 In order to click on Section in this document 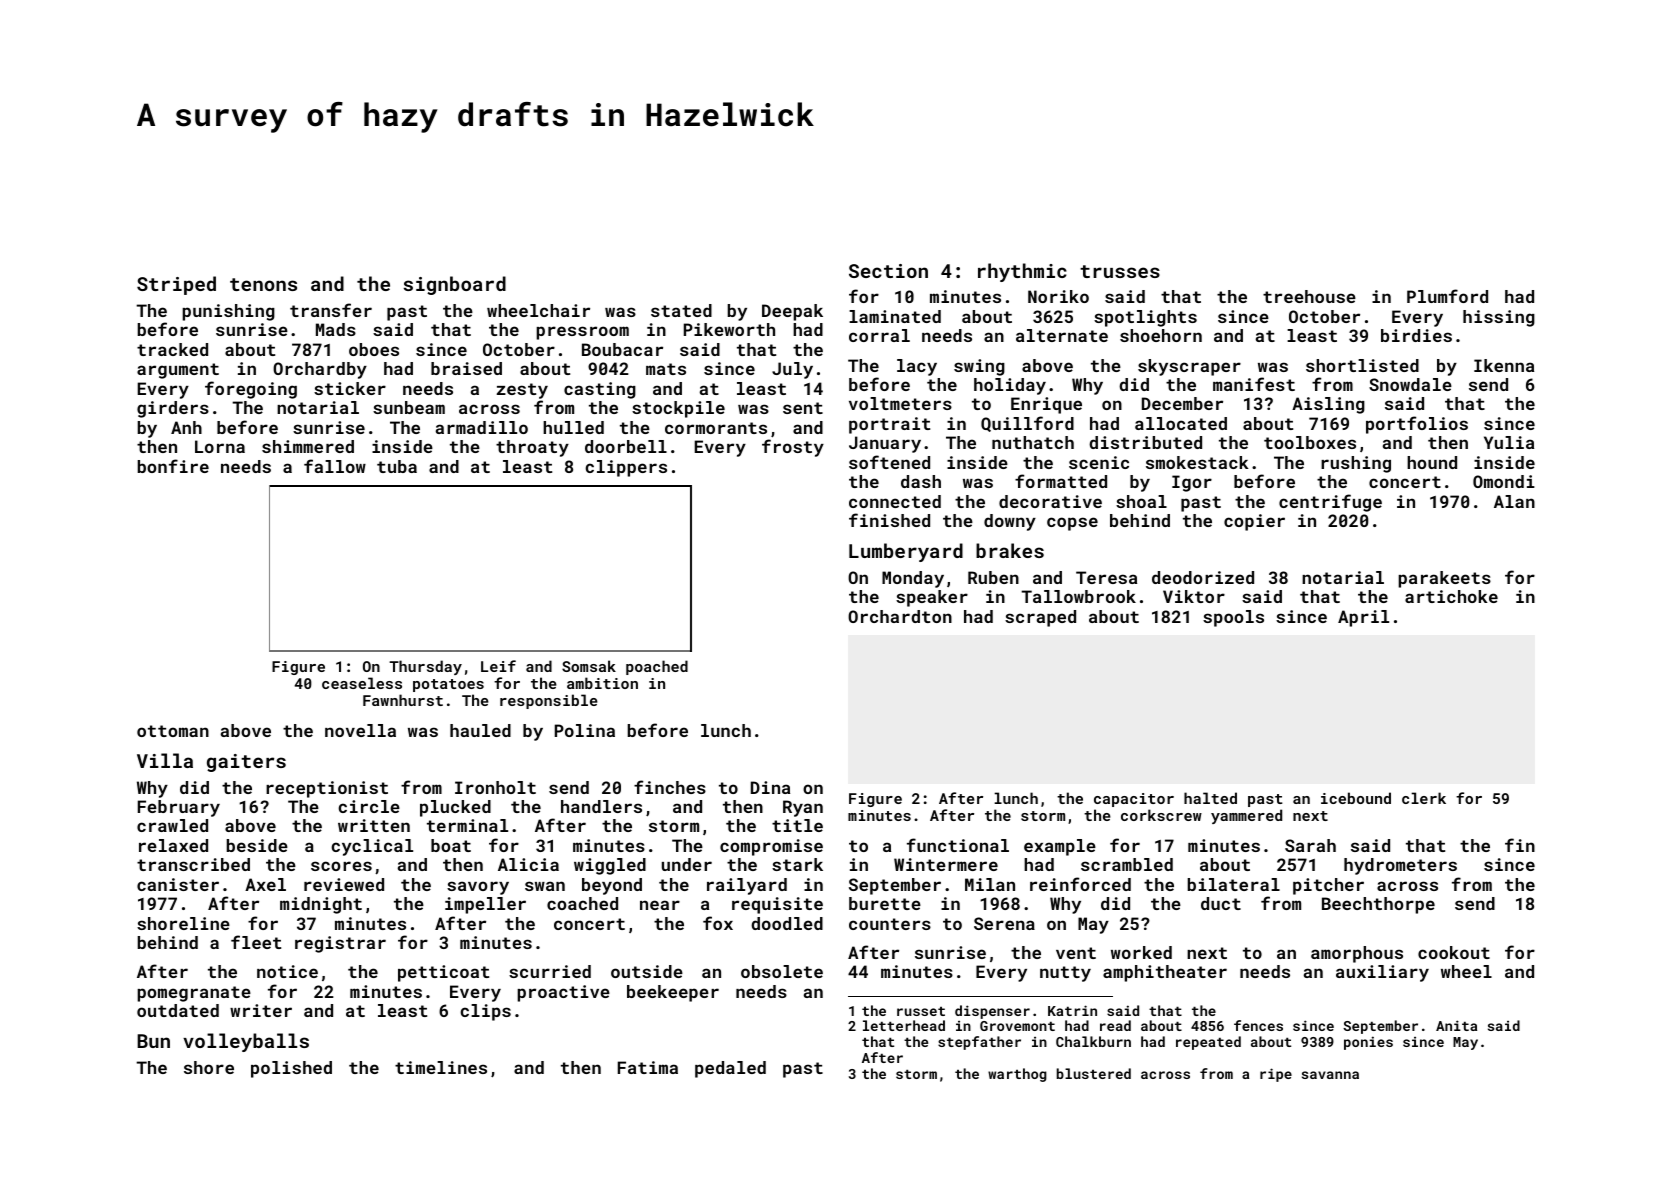, I will do `click(888, 271)`.
